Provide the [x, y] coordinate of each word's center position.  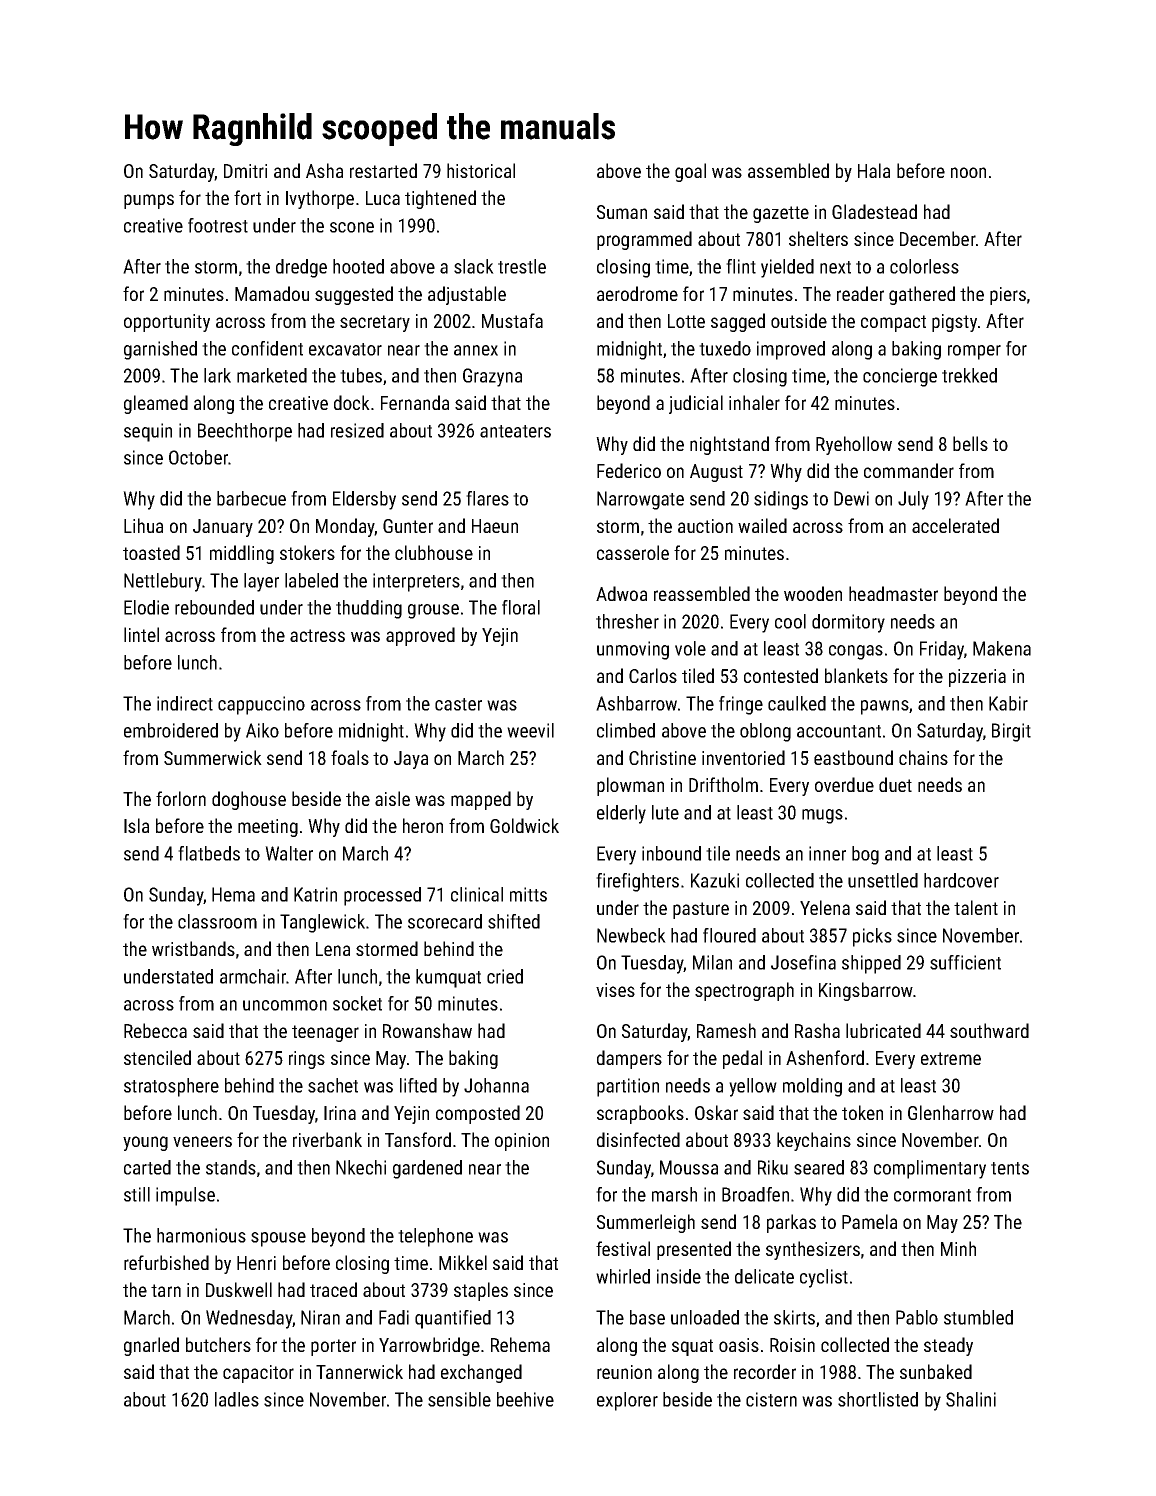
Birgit [1011, 732]
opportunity [167, 323]
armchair [253, 976]
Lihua [143, 525]
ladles [237, 1399]
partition [628, 1087]
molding [812, 1087]
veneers [202, 1141]
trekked [969, 375]
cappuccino [261, 705]
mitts [528, 894]
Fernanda [415, 402]
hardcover [961, 880]
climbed [626, 730]
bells [970, 443]
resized [357, 430]
